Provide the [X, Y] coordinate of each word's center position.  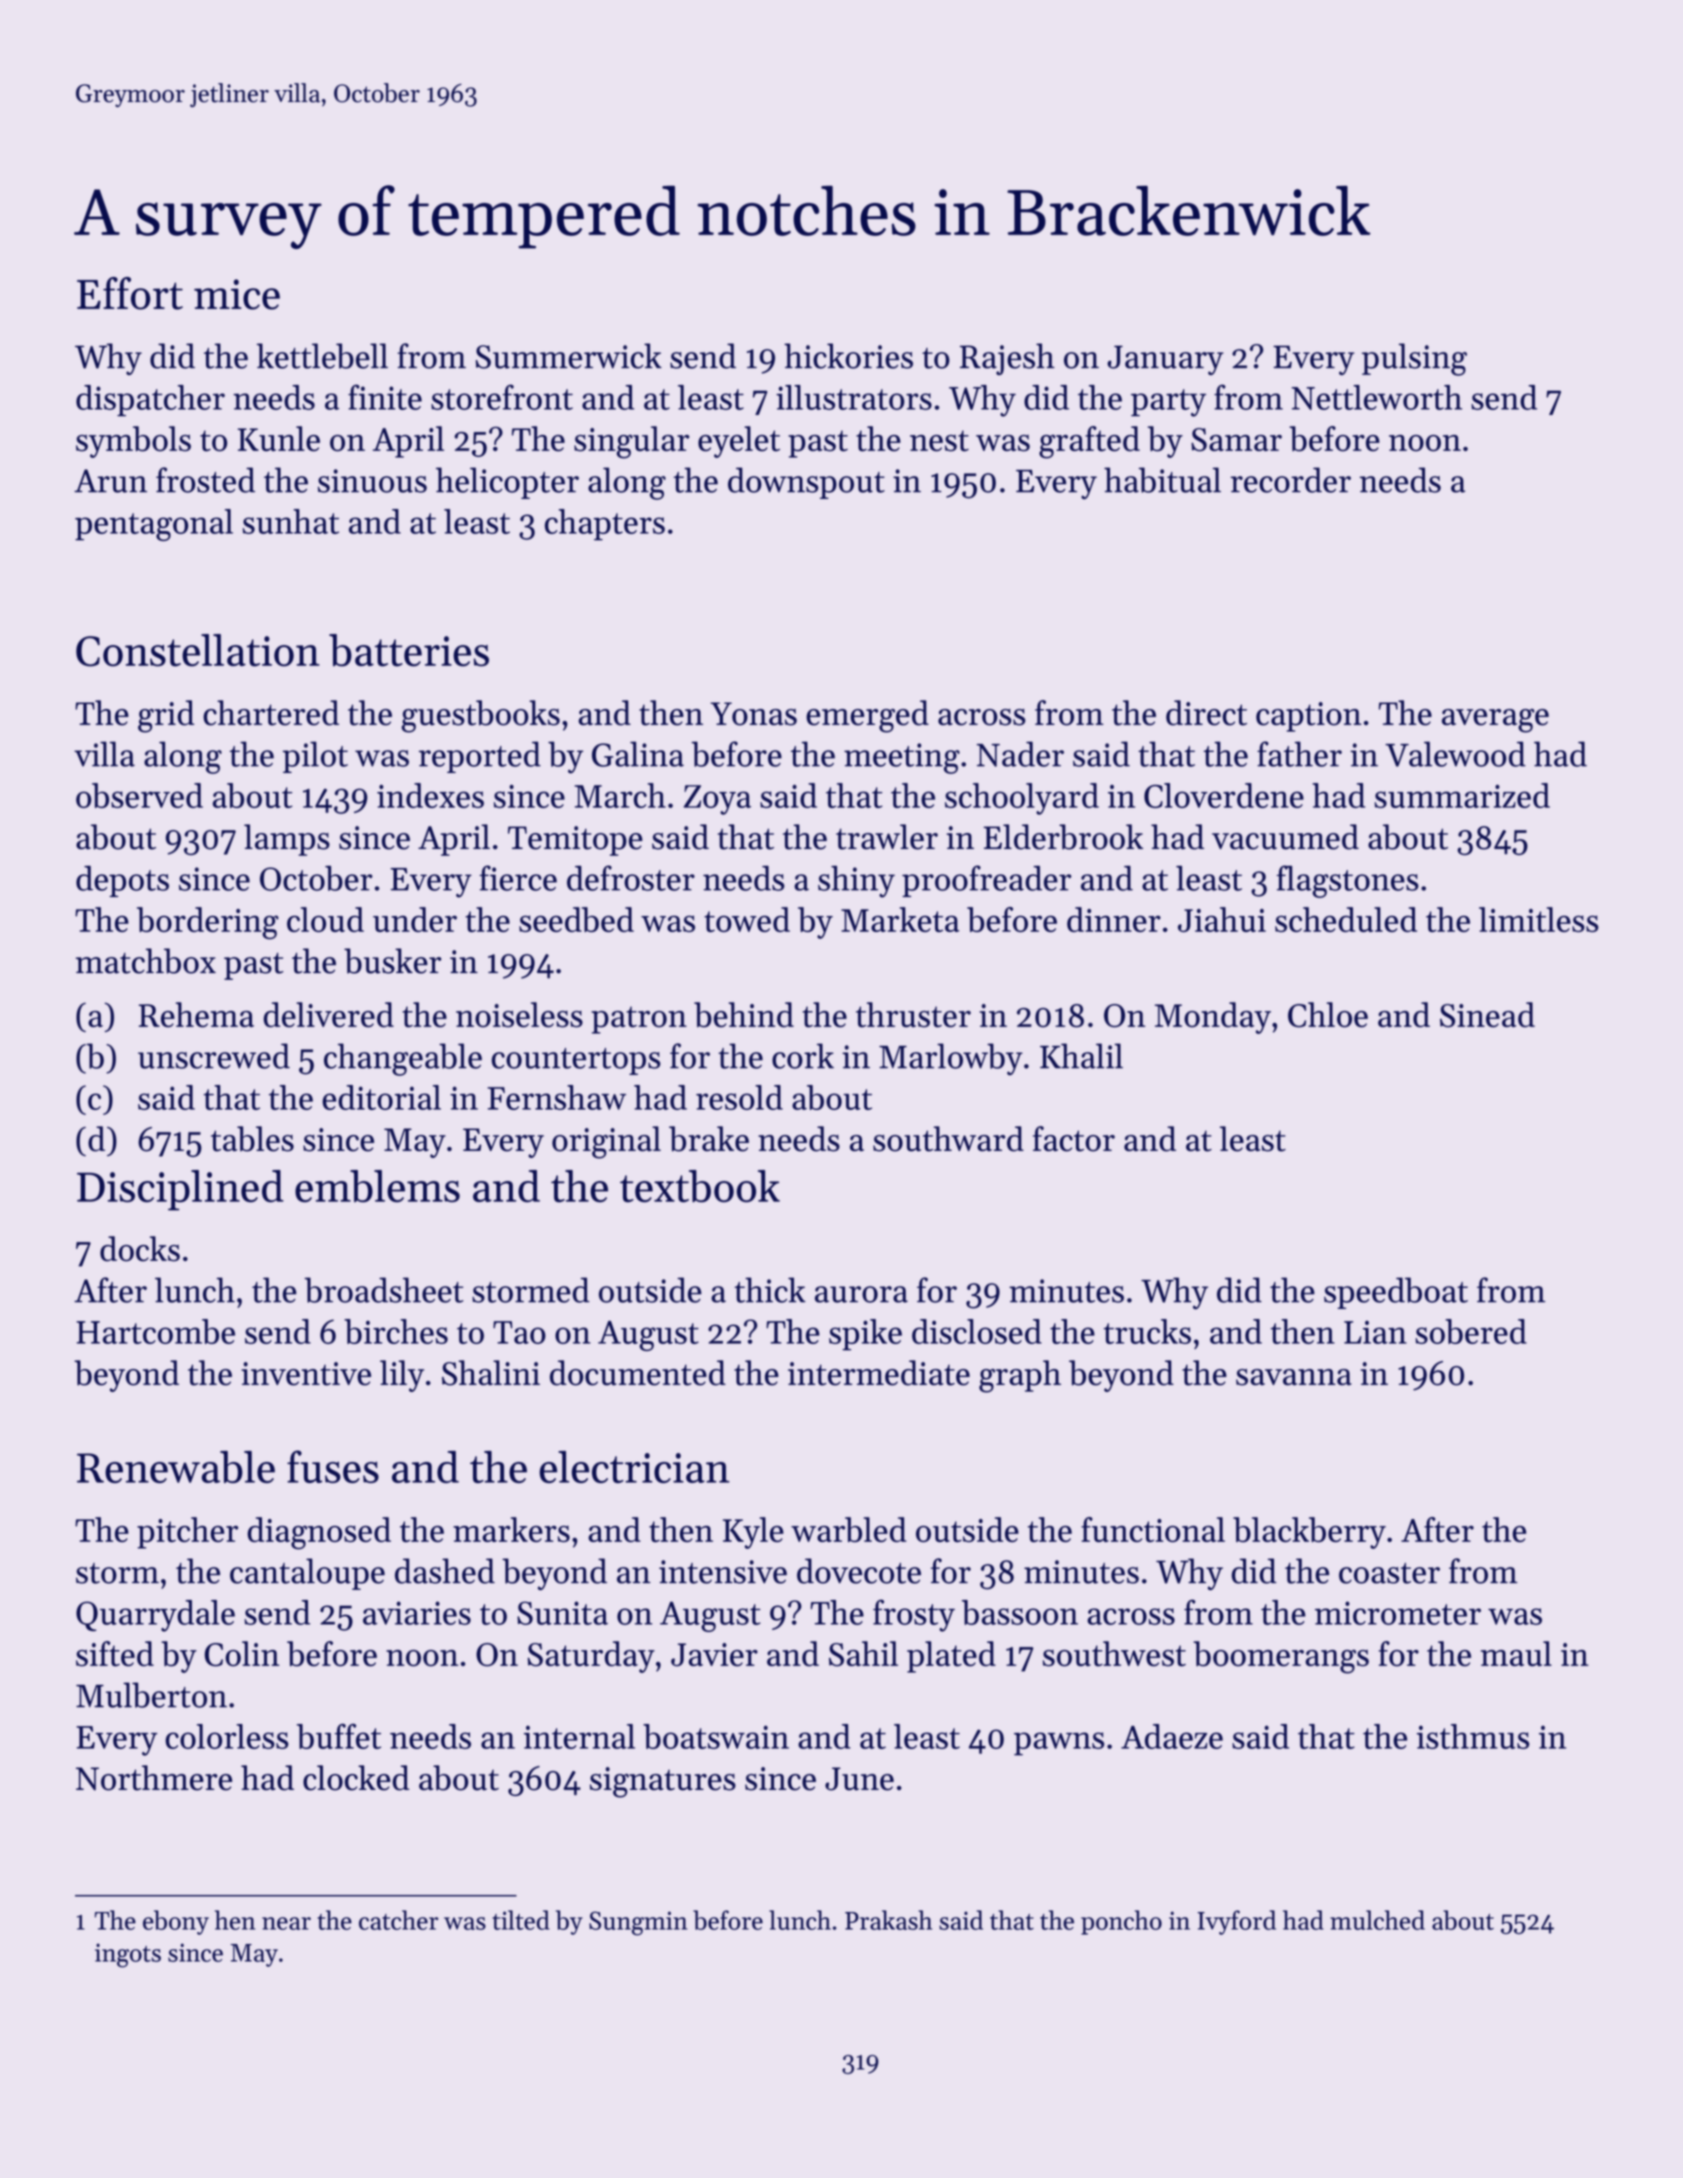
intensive [723, 1572]
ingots [128, 1955]
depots [122, 881]
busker [393, 961]
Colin [242, 1654]
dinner [1114, 919]
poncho [1121, 1922]
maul [1516, 1654]
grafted [1089, 442]
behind [744, 1015]
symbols [133, 442]
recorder [1291, 480]
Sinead [1487, 1015]
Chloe [1328, 1015]
